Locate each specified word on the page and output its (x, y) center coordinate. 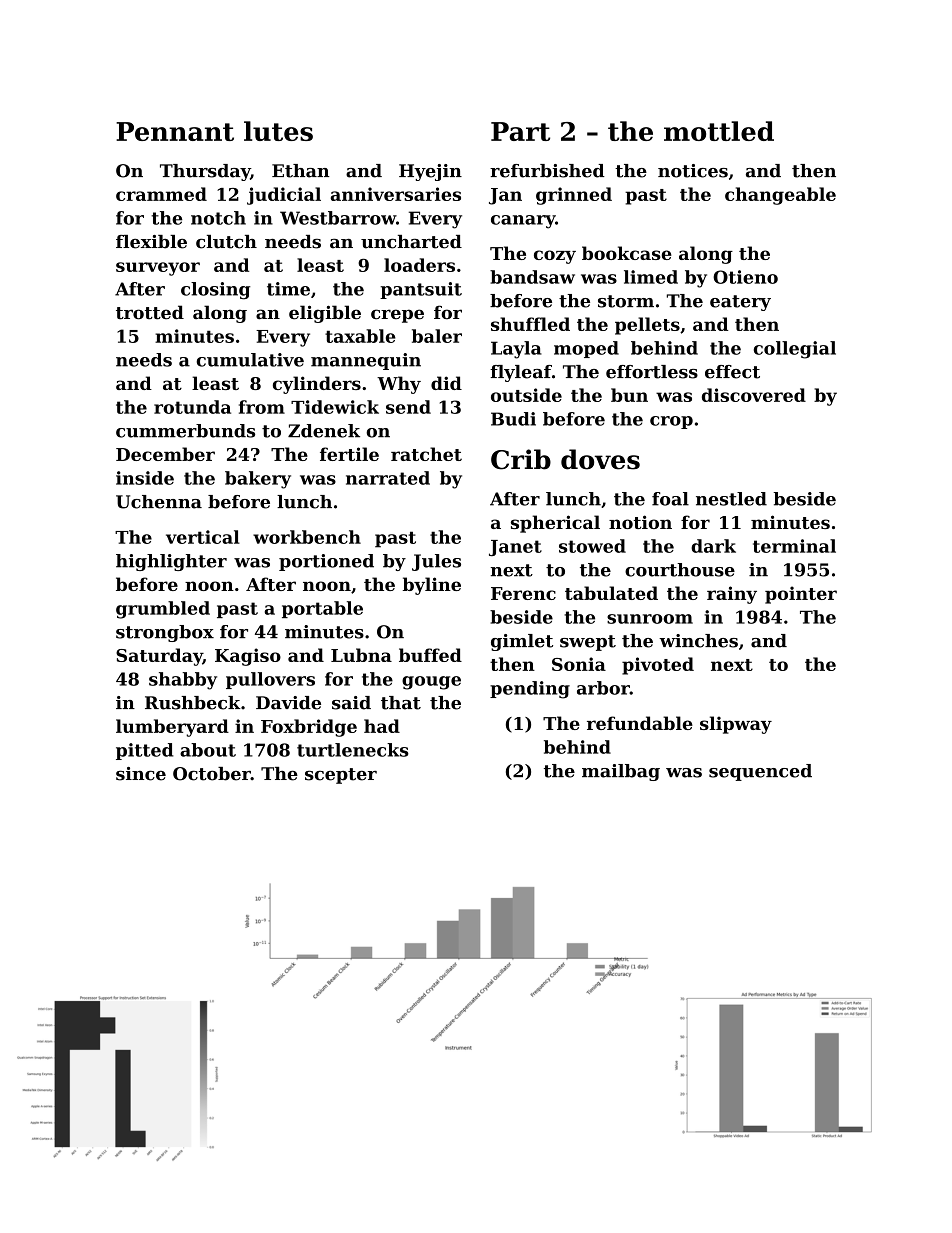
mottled (719, 131)
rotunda (192, 407)
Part (520, 131)
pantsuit (421, 290)
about (208, 750)
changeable (780, 196)
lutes (278, 131)
